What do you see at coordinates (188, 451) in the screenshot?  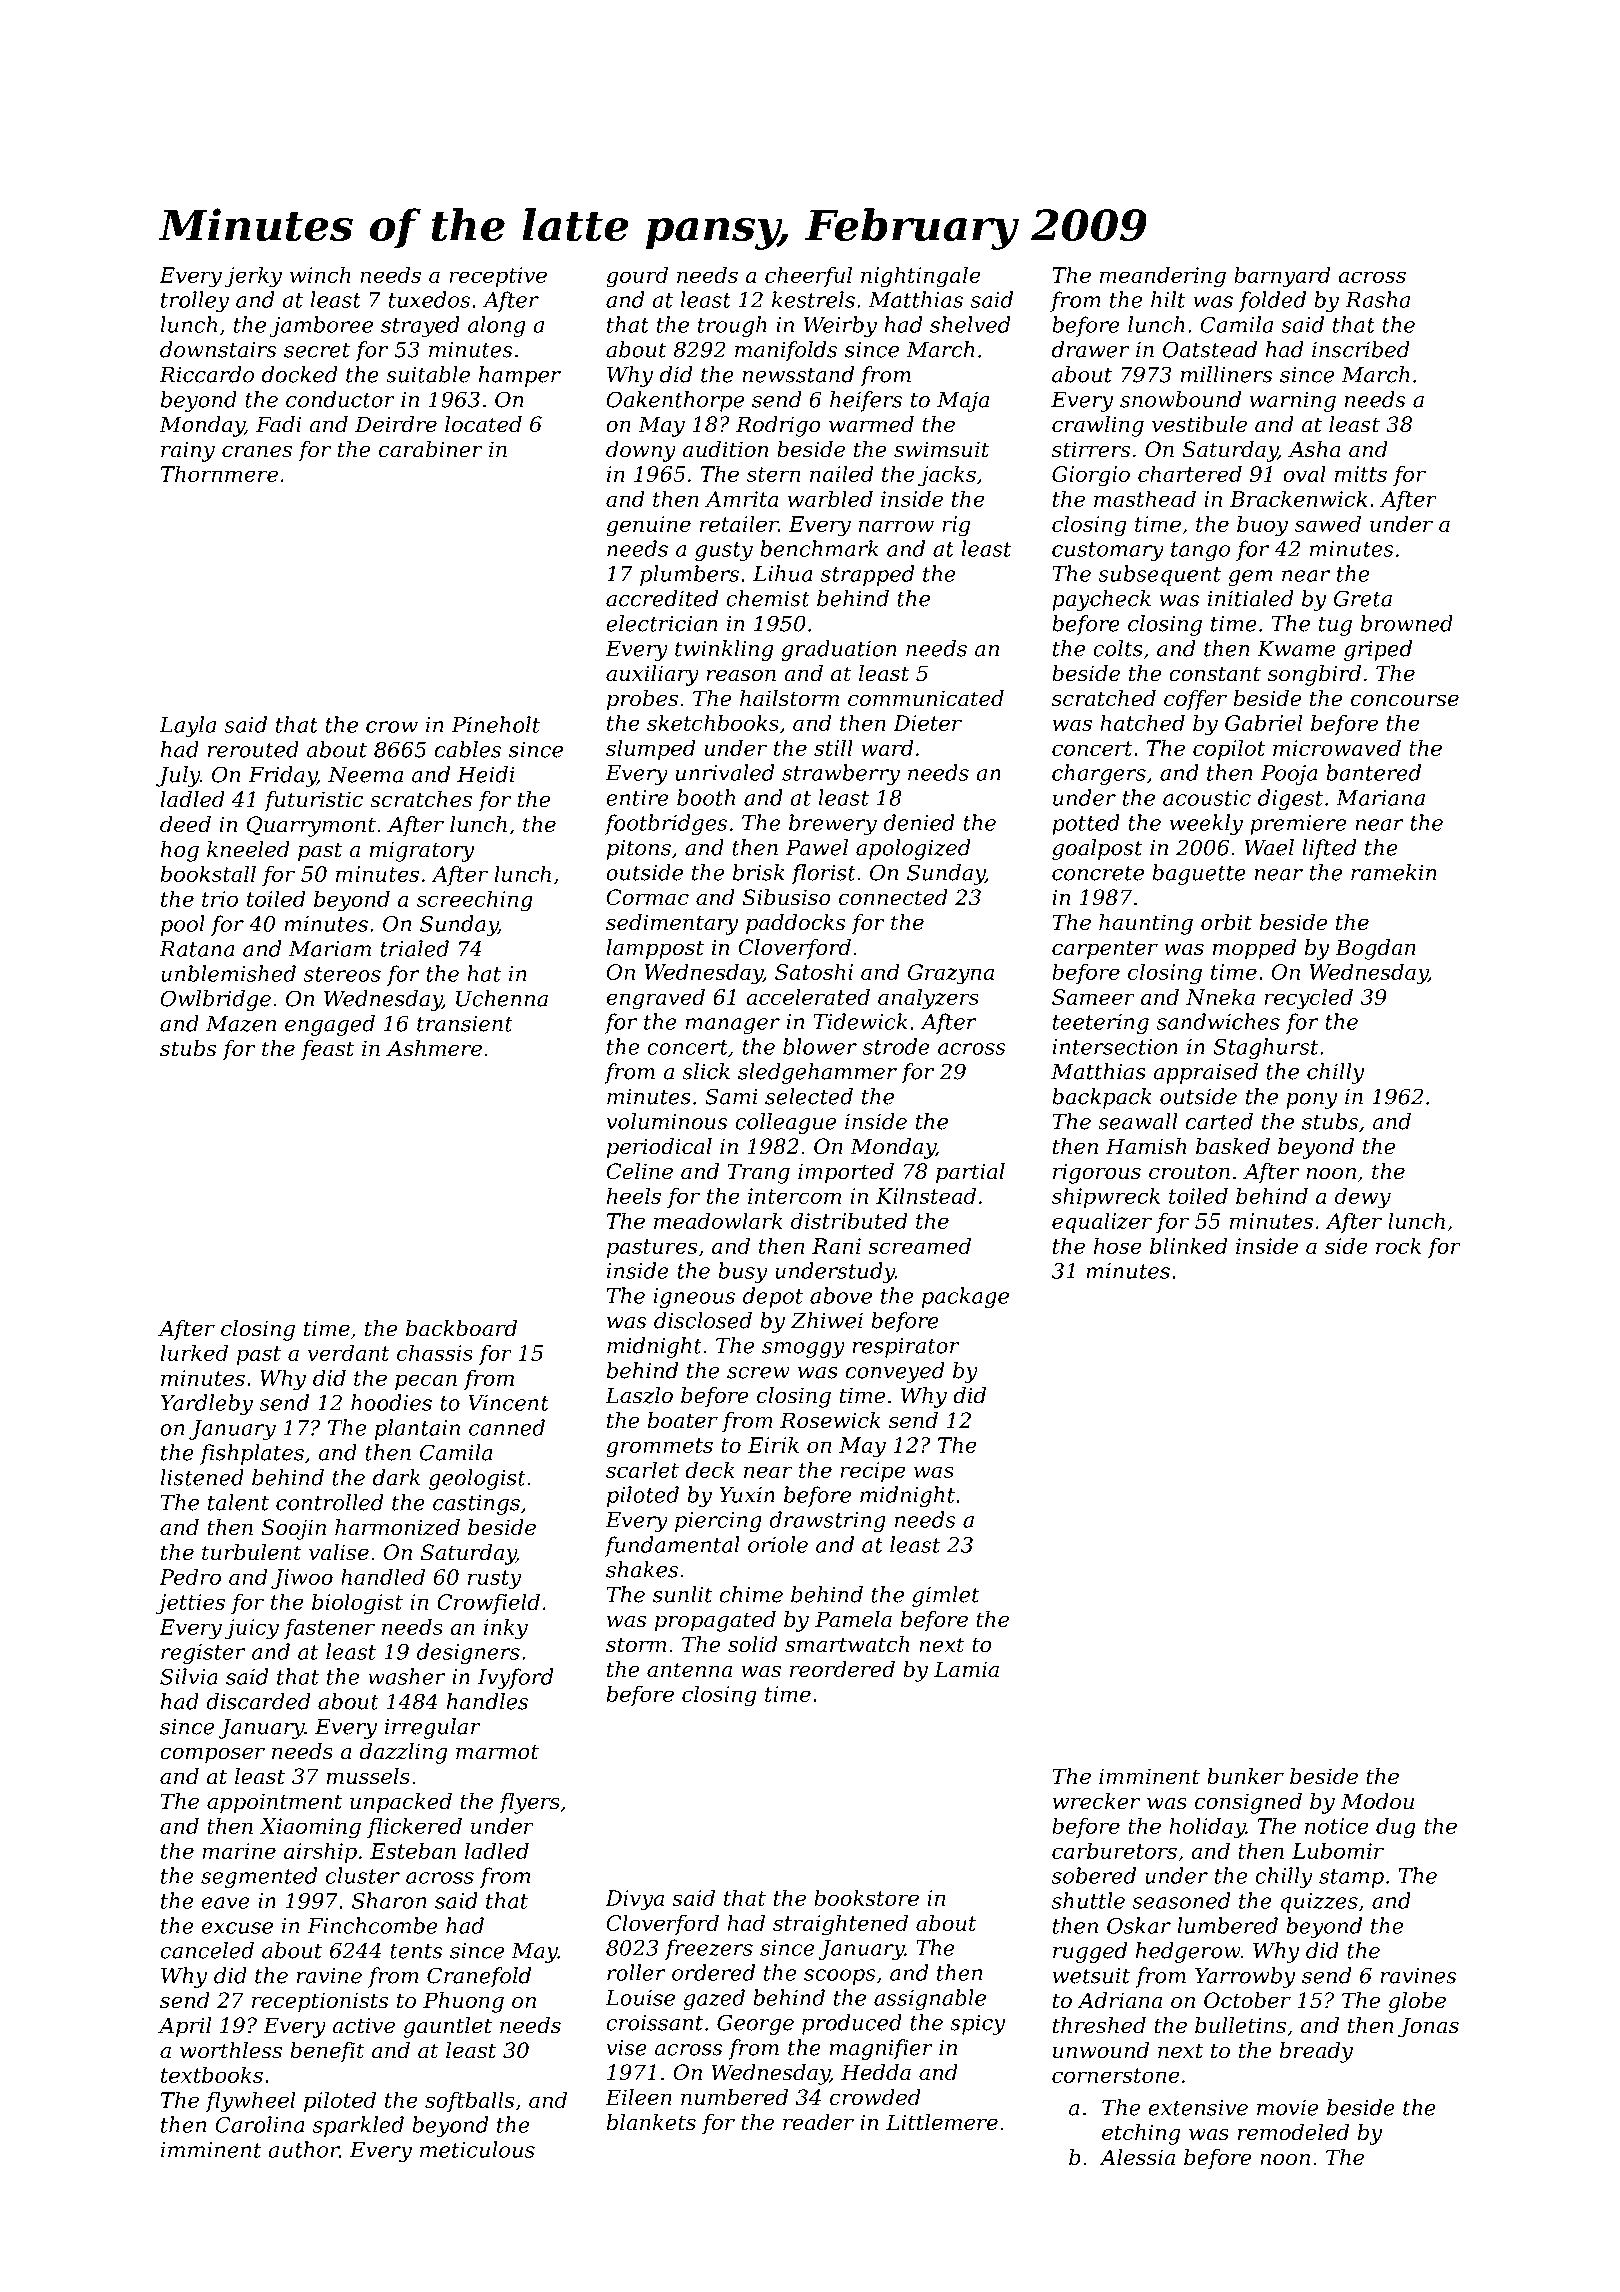 I see `rainy` at bounding box center [188, 451].
